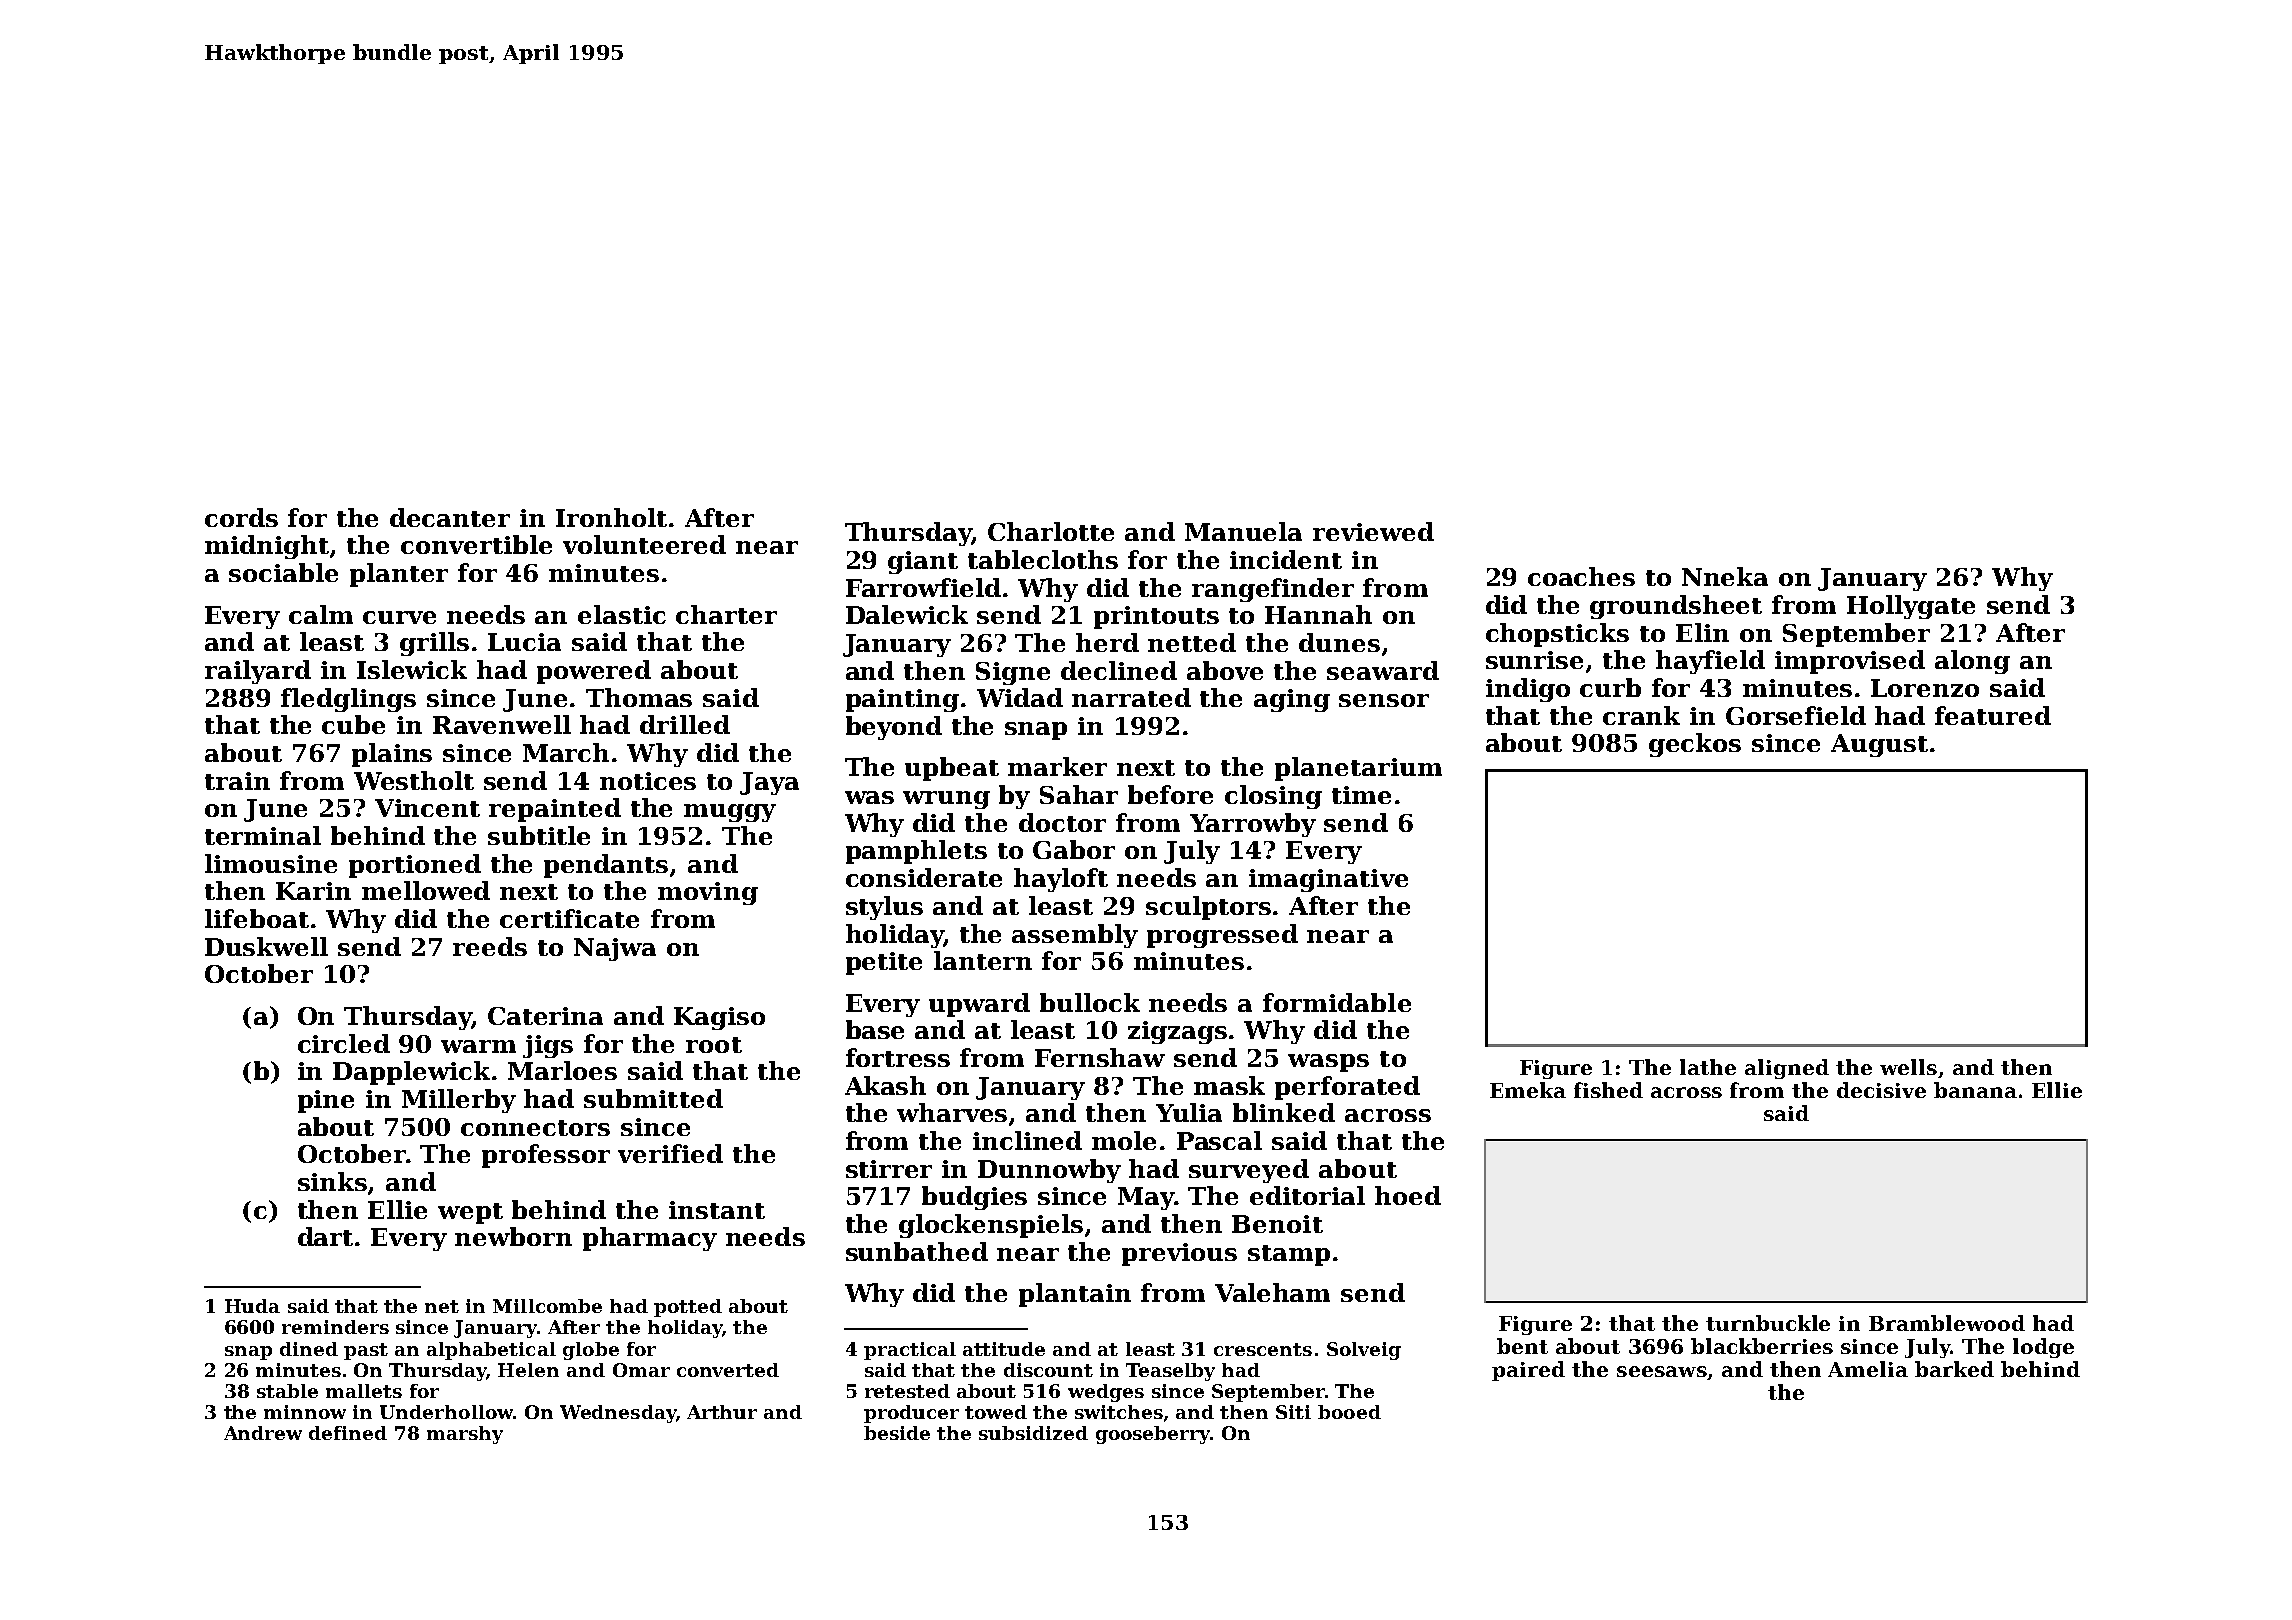 This image has width=2292, height=1620. What do you see at coordinates (465, 1435) in the image?
I see `marshy` at bounding box center [465, 1435].
